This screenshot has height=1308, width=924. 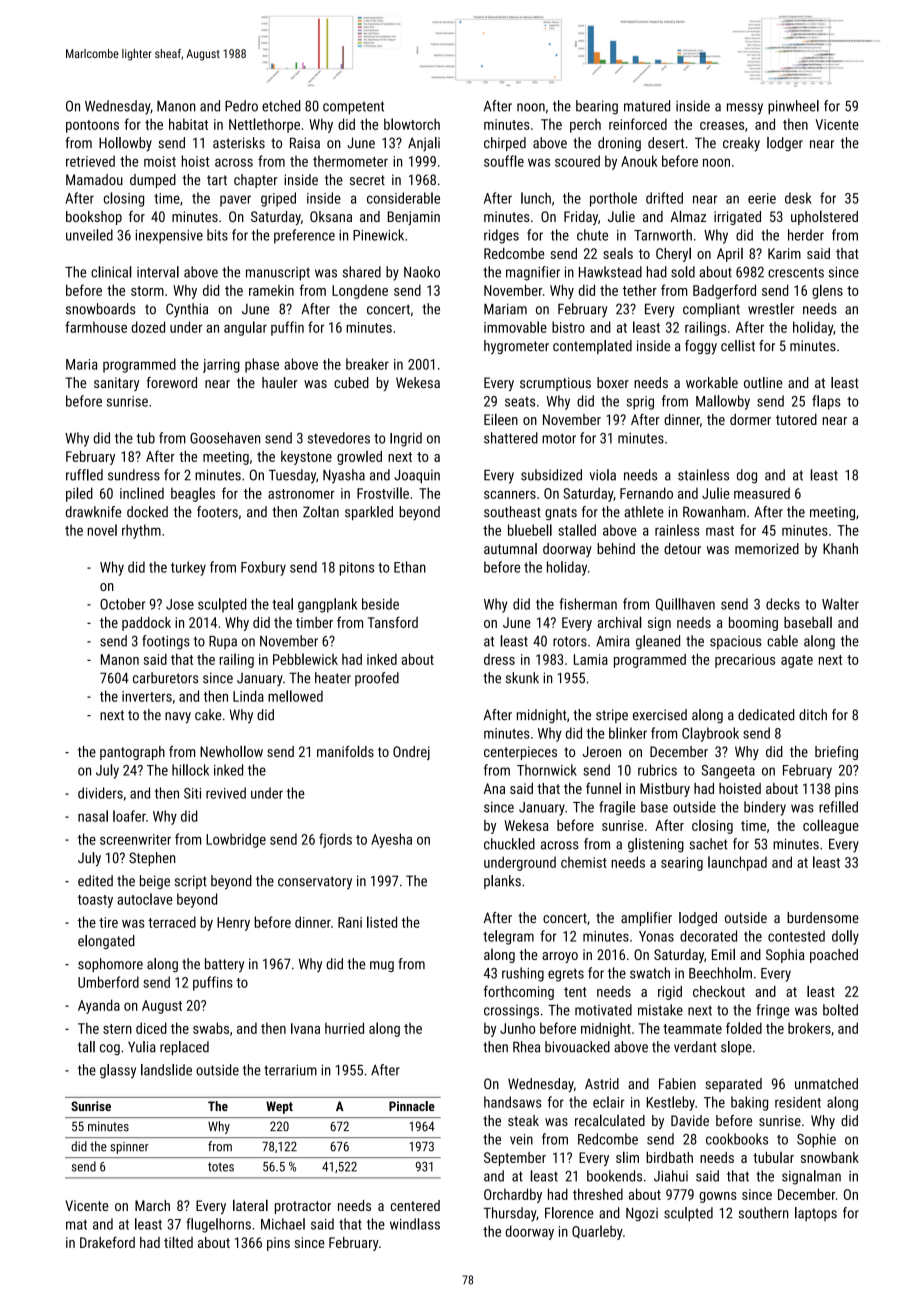 I want to click on gnats, so click(x=561, y=513).
